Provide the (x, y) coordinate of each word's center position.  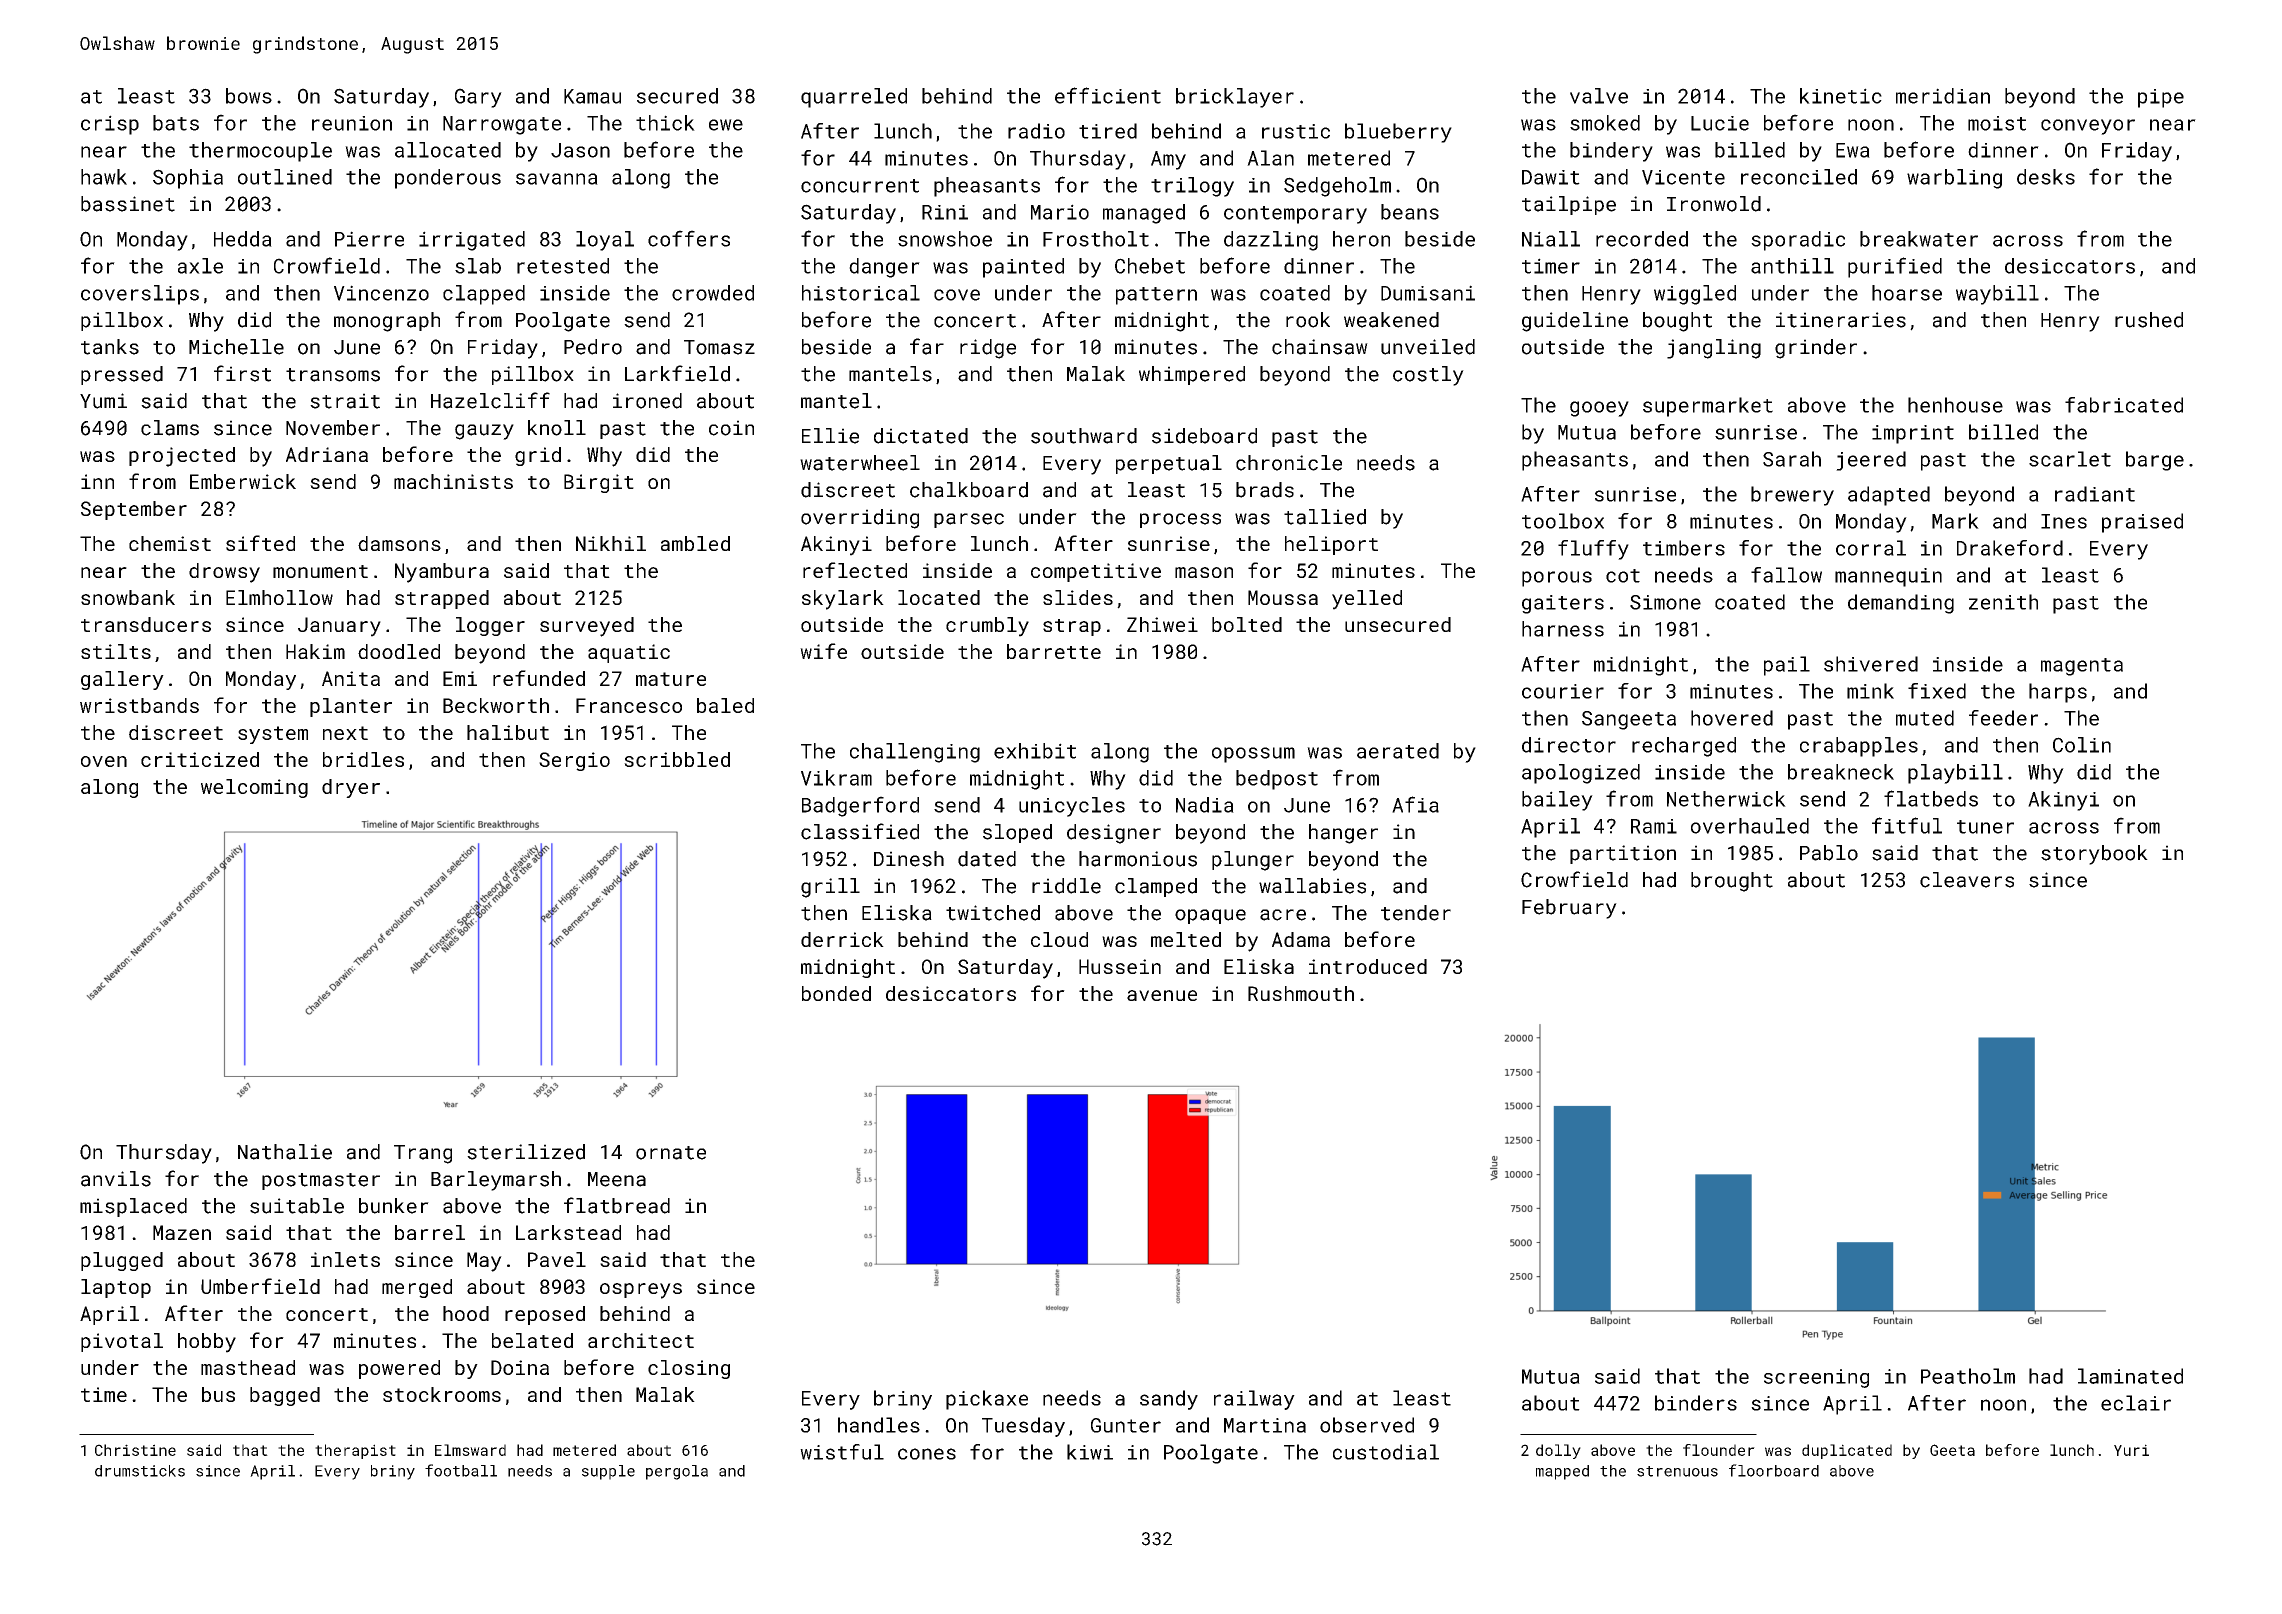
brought (1732, 882)
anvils (116, 1179)
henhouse (1955, 405)
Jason (580, 150)
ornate (671, 1153)
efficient (1108, 95)
